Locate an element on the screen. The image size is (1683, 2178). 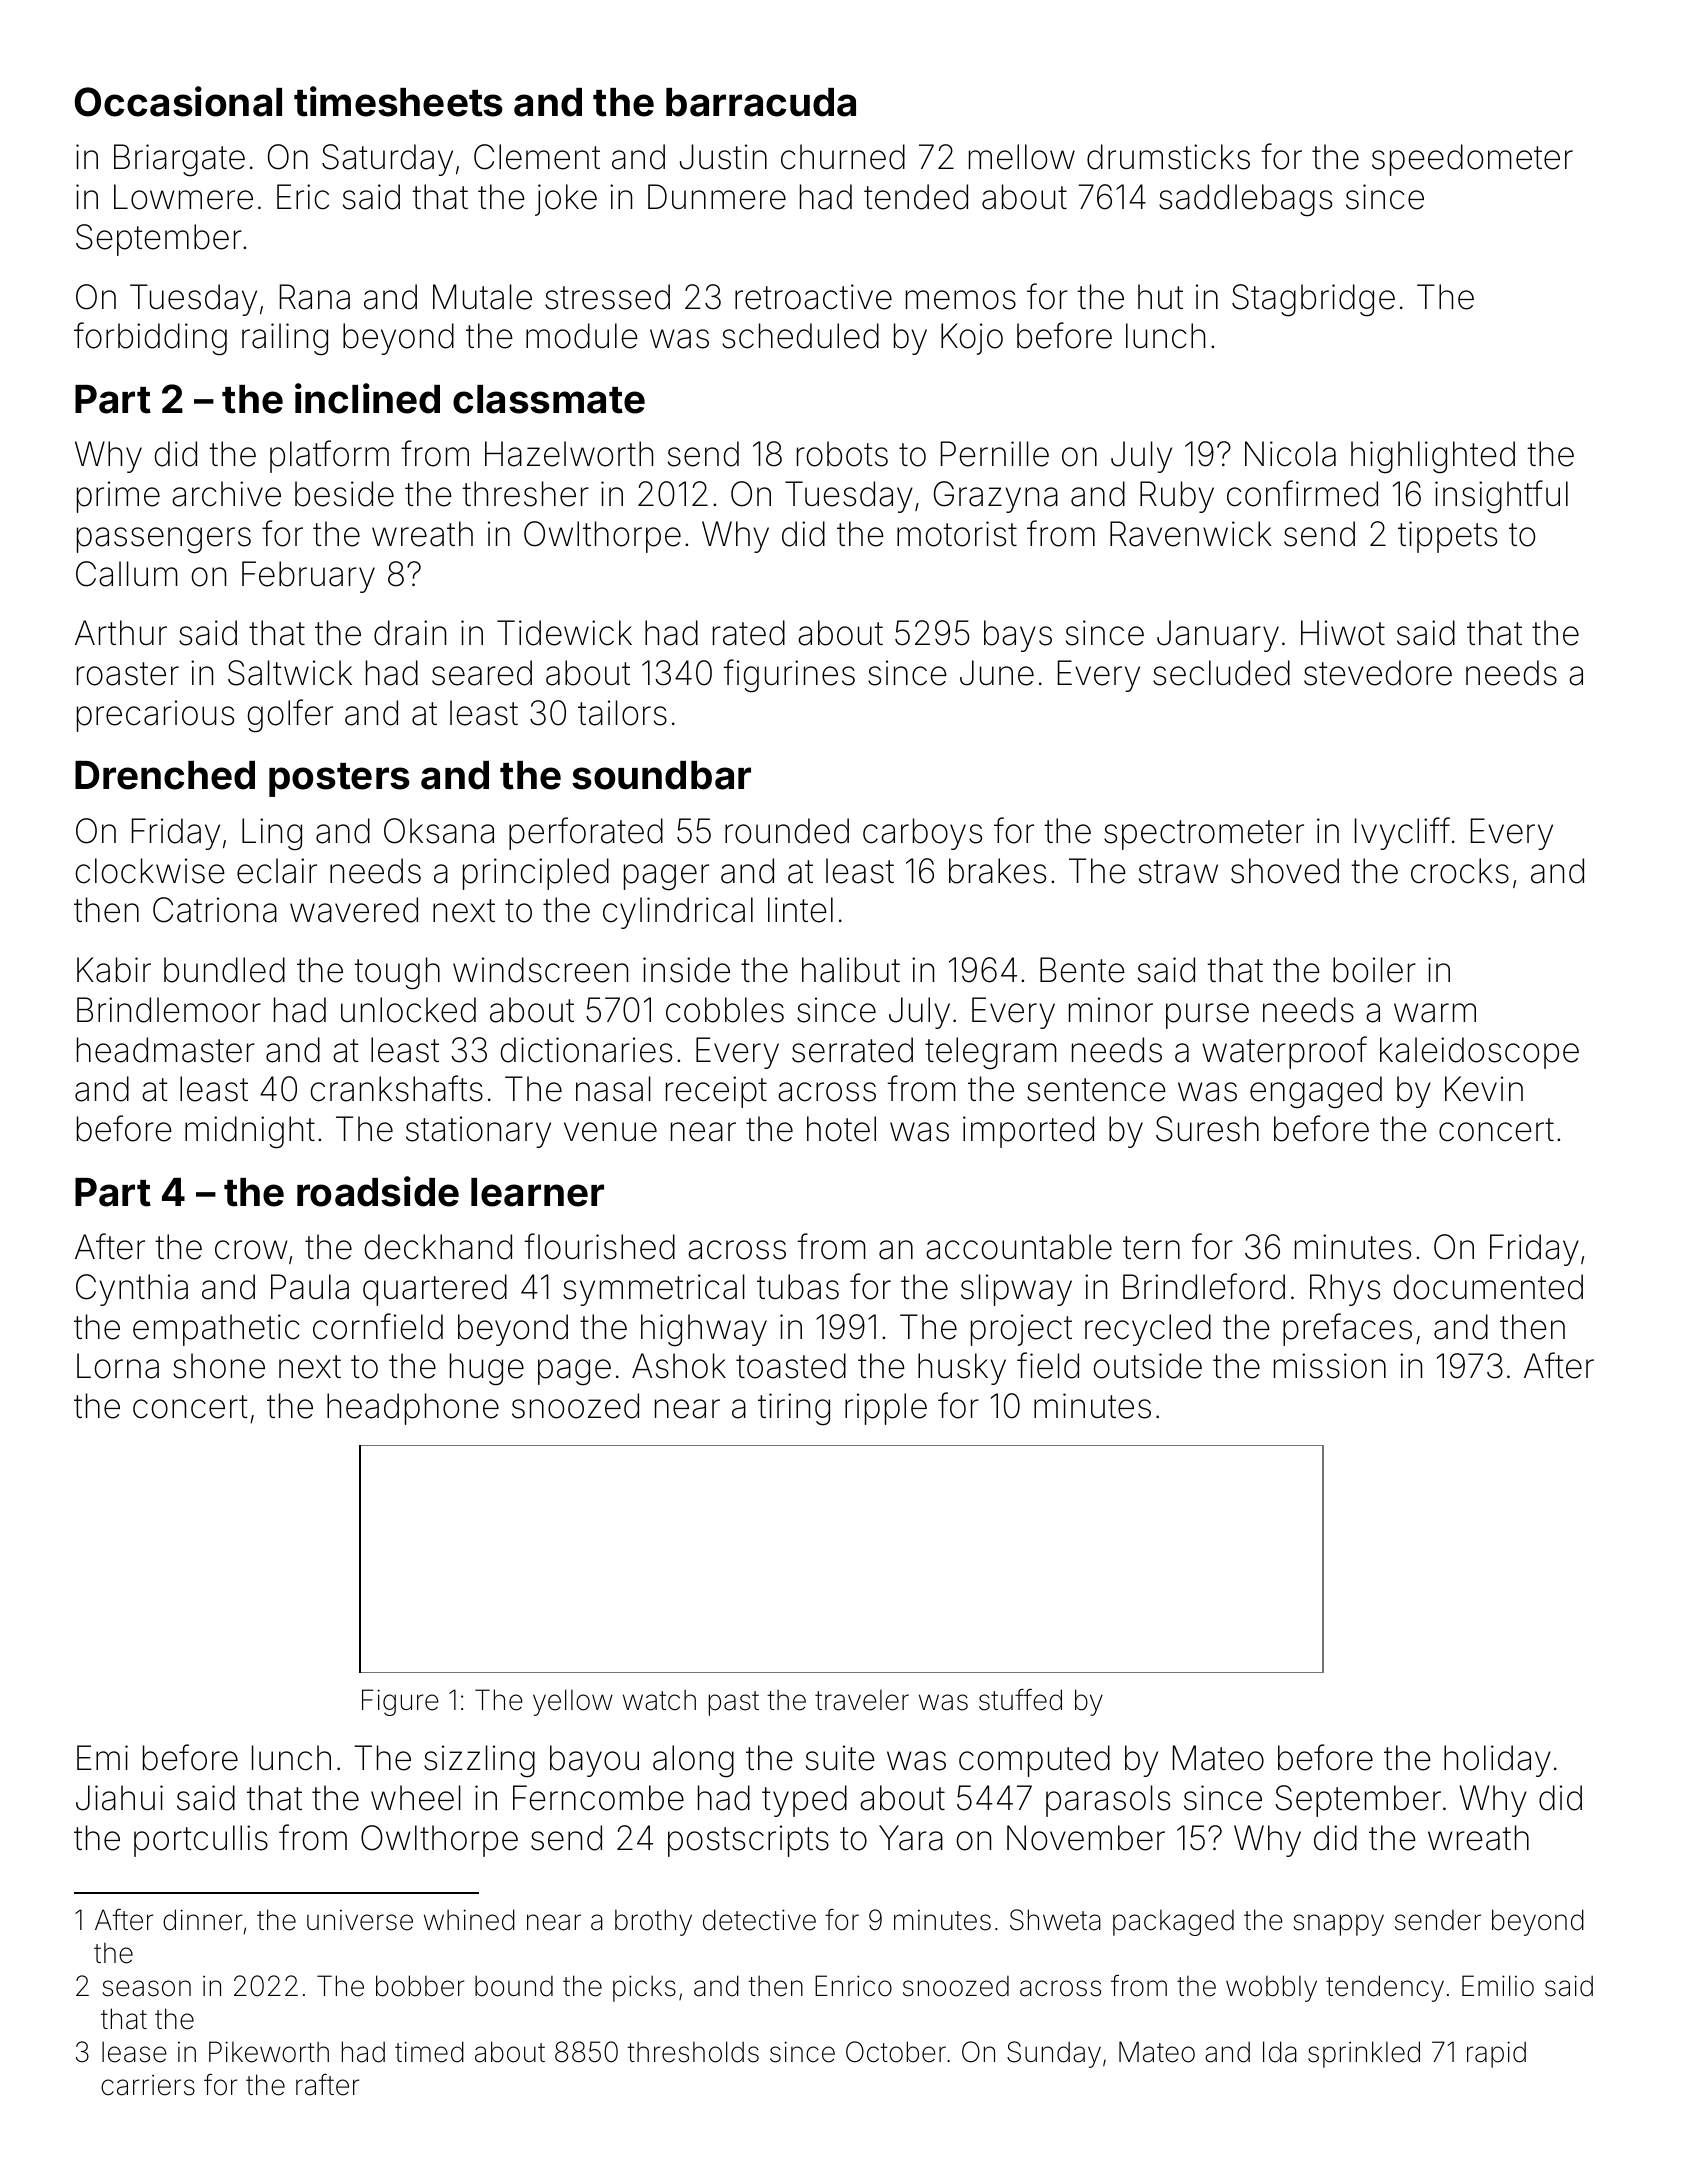
October is located at coordinates (896, 2052).
